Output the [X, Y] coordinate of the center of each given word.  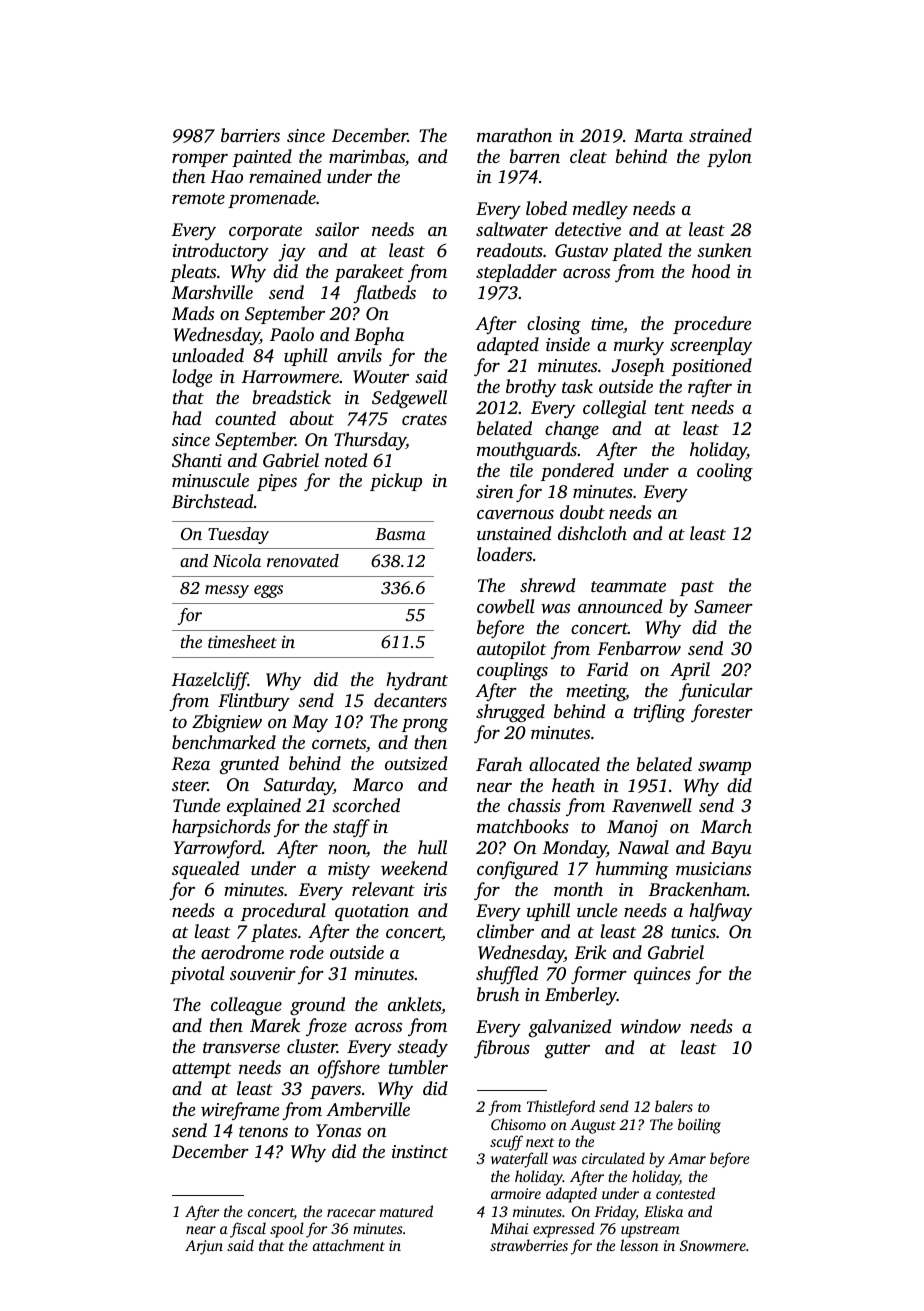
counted [245, 418]
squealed [206, 870]
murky [639, 346]
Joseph [637, 367]
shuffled [507, 975]
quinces [662, 975]
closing [554, 325]
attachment [349, 1245]
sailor [337, 229]
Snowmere [713, 1245]
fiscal [248, 1230]
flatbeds [384, 294]
